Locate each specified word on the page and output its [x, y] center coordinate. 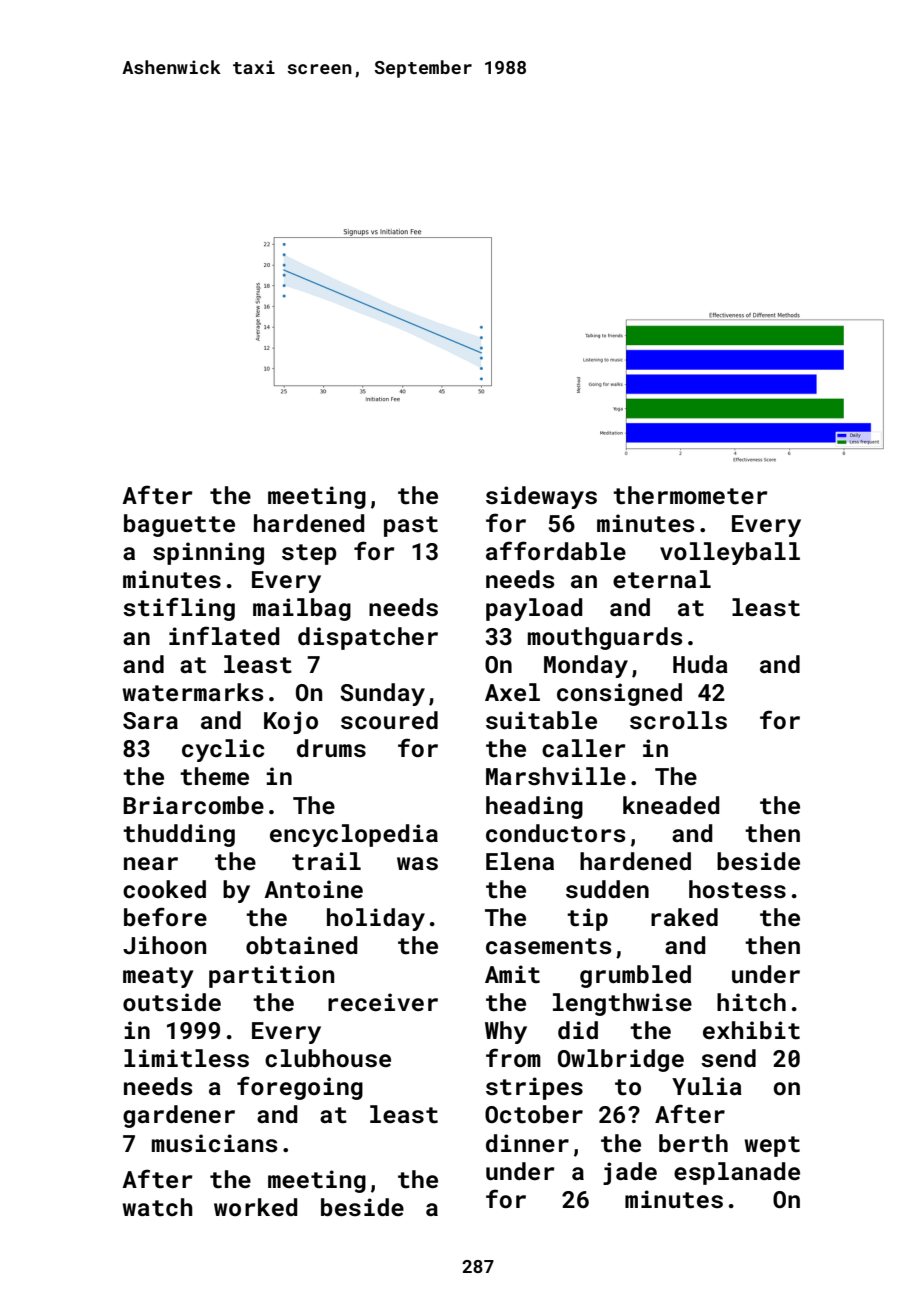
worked [256, 1207]
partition [271, 976]
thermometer [690, 495]
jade [630, 1173]
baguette [179, 525]
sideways [541, 497]
